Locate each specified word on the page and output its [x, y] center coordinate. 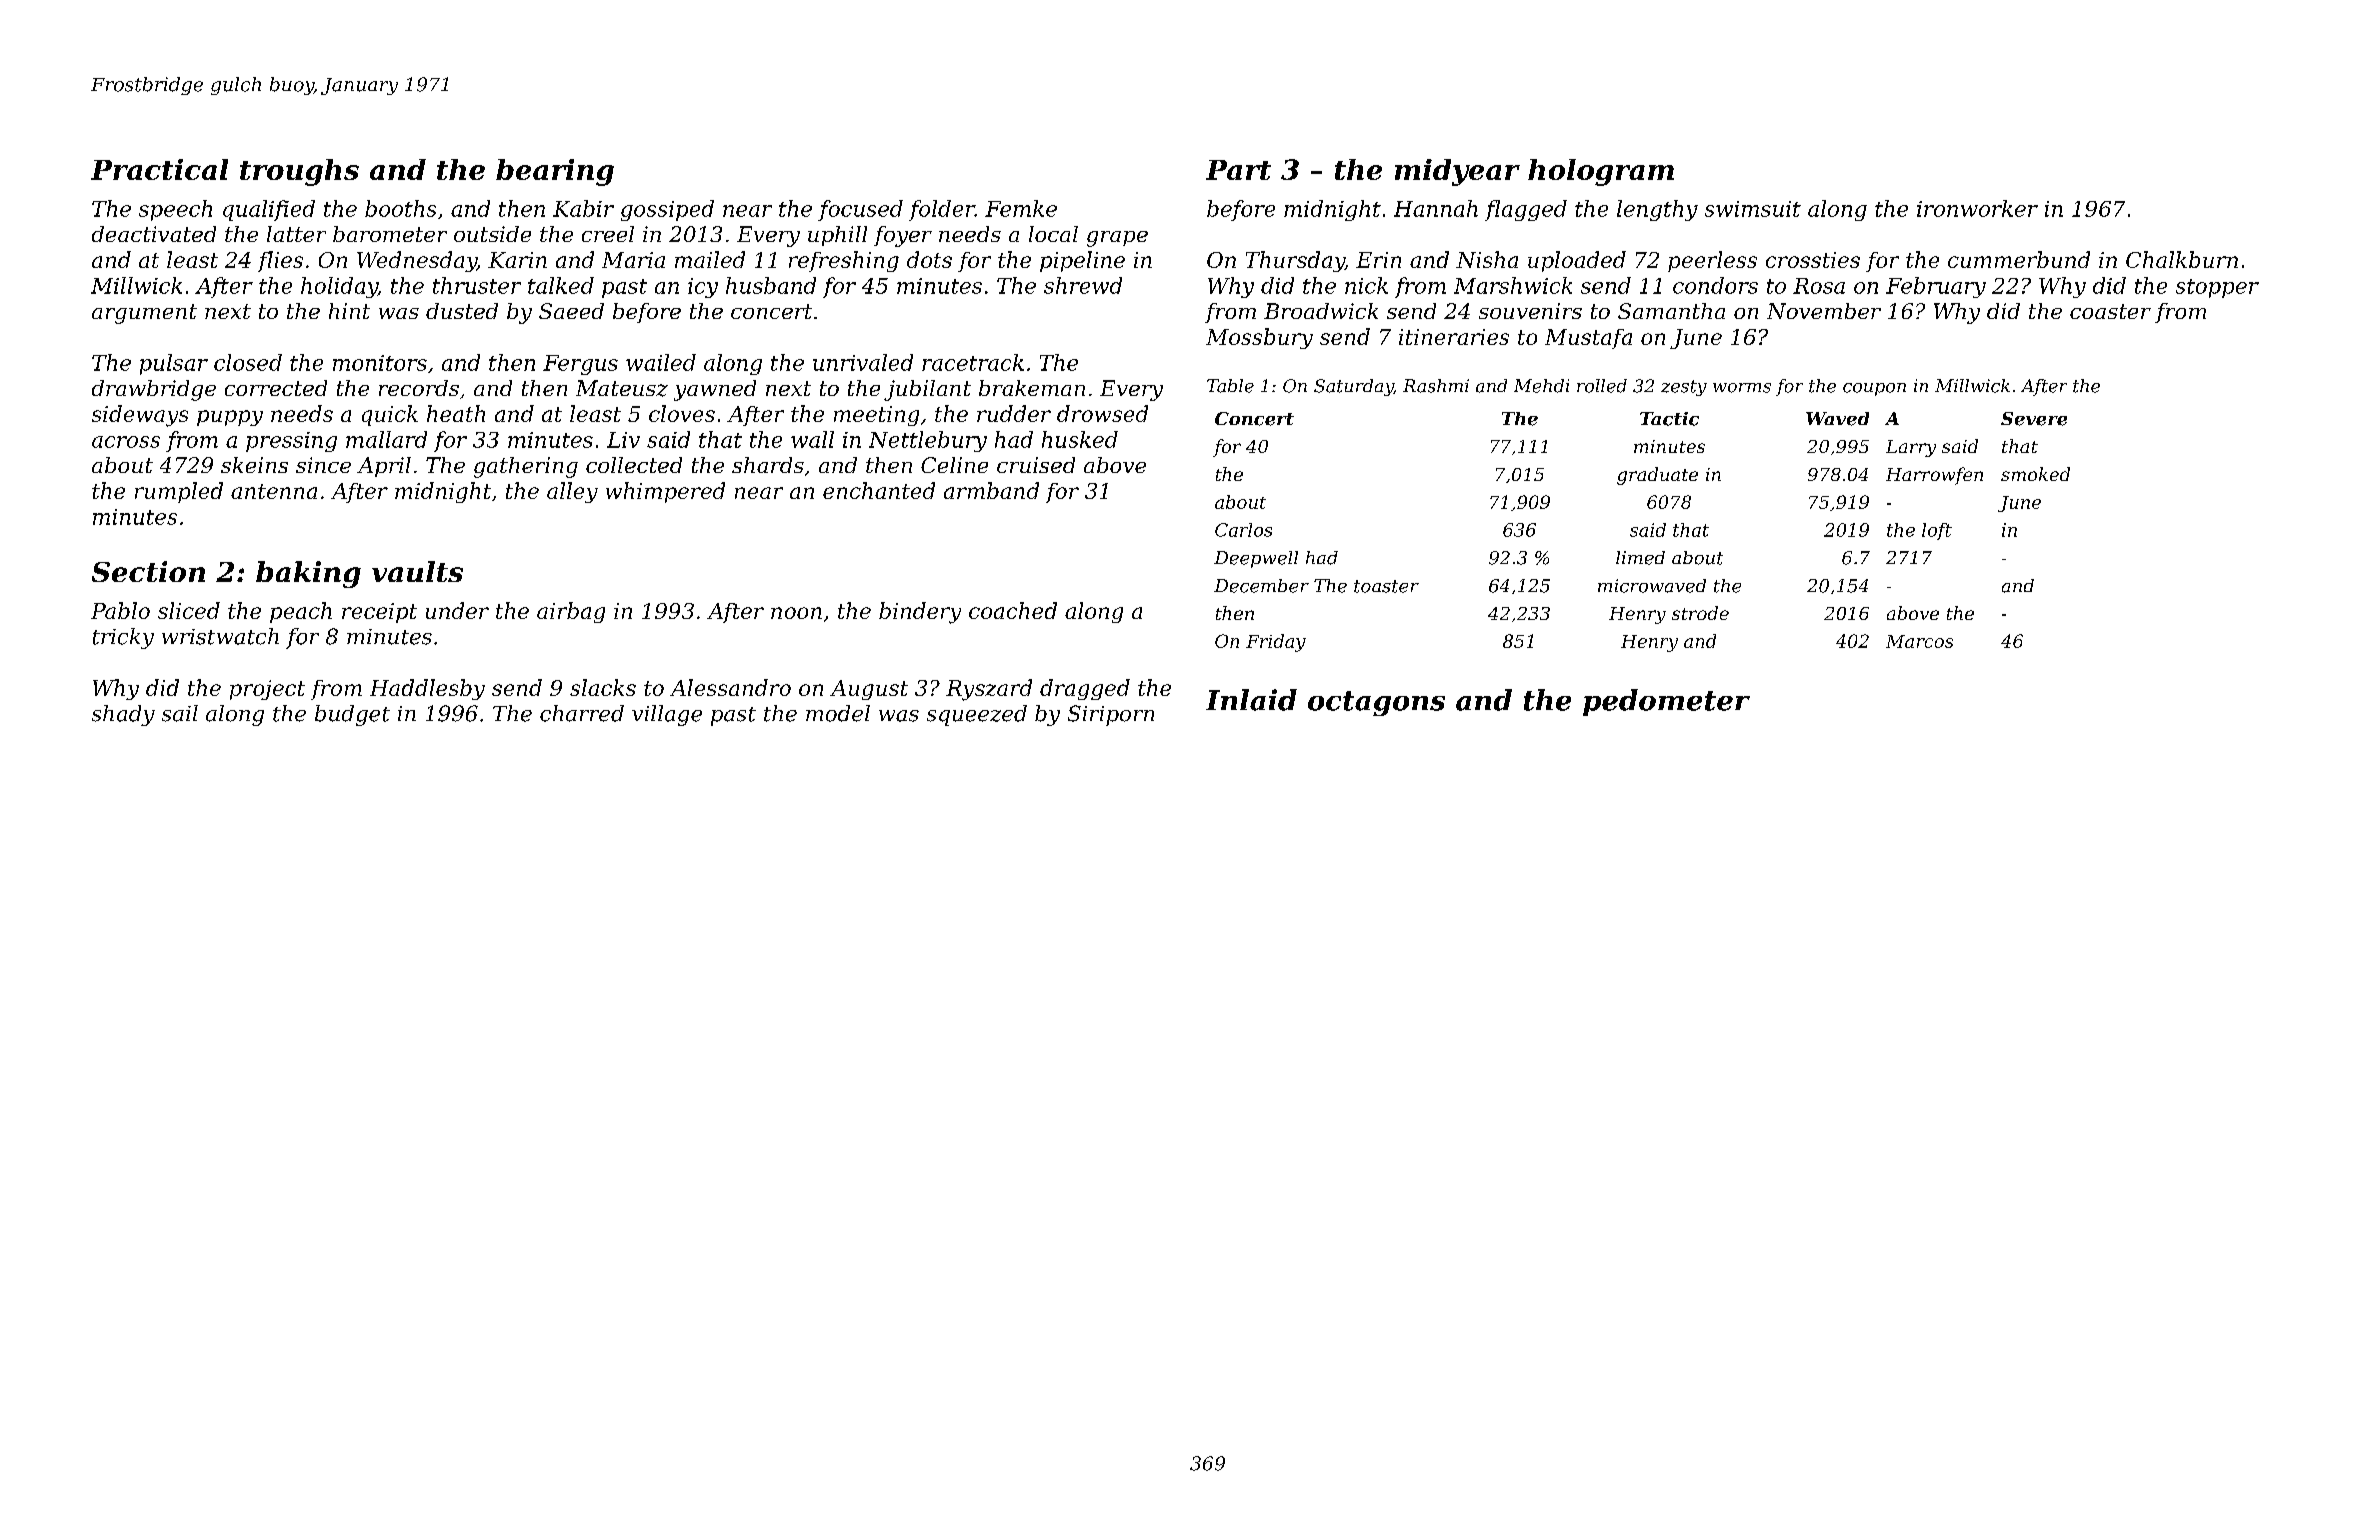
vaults [417, 571]
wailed [661, 362]
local [1053, 234]
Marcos [1919, 641]
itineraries [1454, 337]
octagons [1376, 703]
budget [352, 715]
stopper [2217, 288]
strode [1700, 613]
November [1824, 311]
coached [1013, 610]
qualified [269, 210]
